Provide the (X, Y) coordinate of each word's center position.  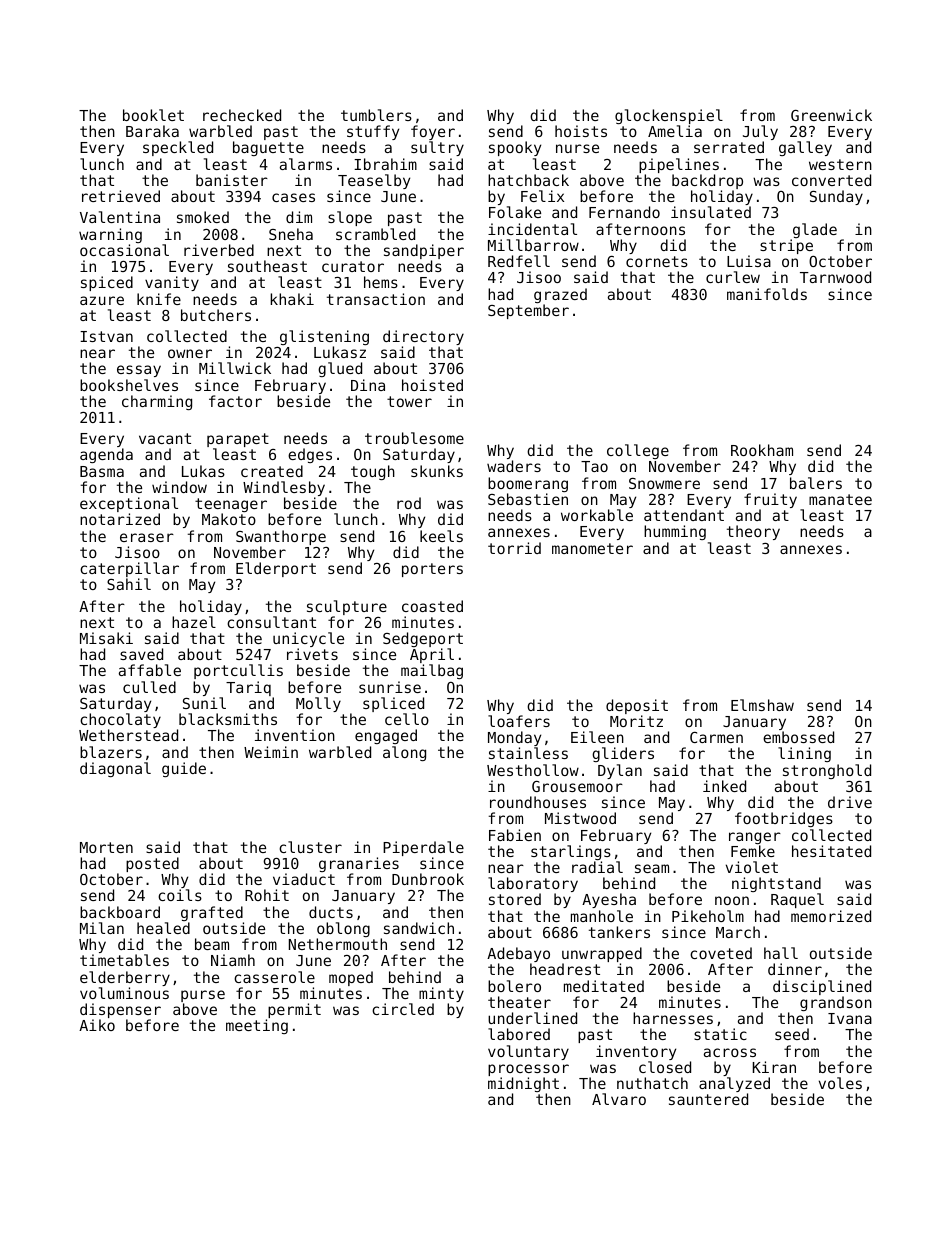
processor (528, 1070)
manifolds (767, 294)
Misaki (106, 638)
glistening (324, 337)
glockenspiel (669, 116)
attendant (684, 515)
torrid (514, 548)
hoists (581, 131)
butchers (216, 315)
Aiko (97, 1025)
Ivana (850, 1018)
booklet (153, 115)
